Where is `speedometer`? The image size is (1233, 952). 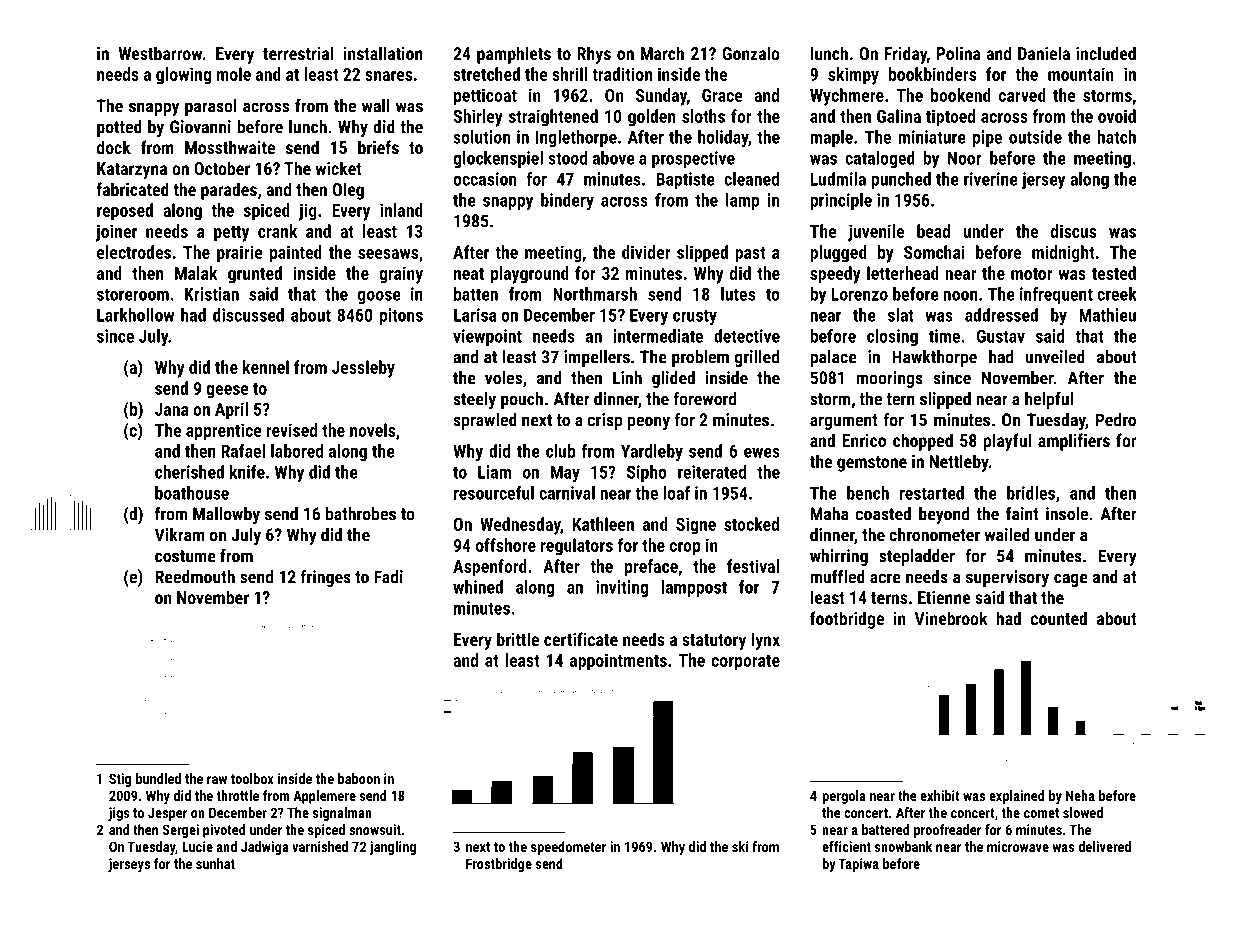
speedometer is located at coordinates (568, 848).
